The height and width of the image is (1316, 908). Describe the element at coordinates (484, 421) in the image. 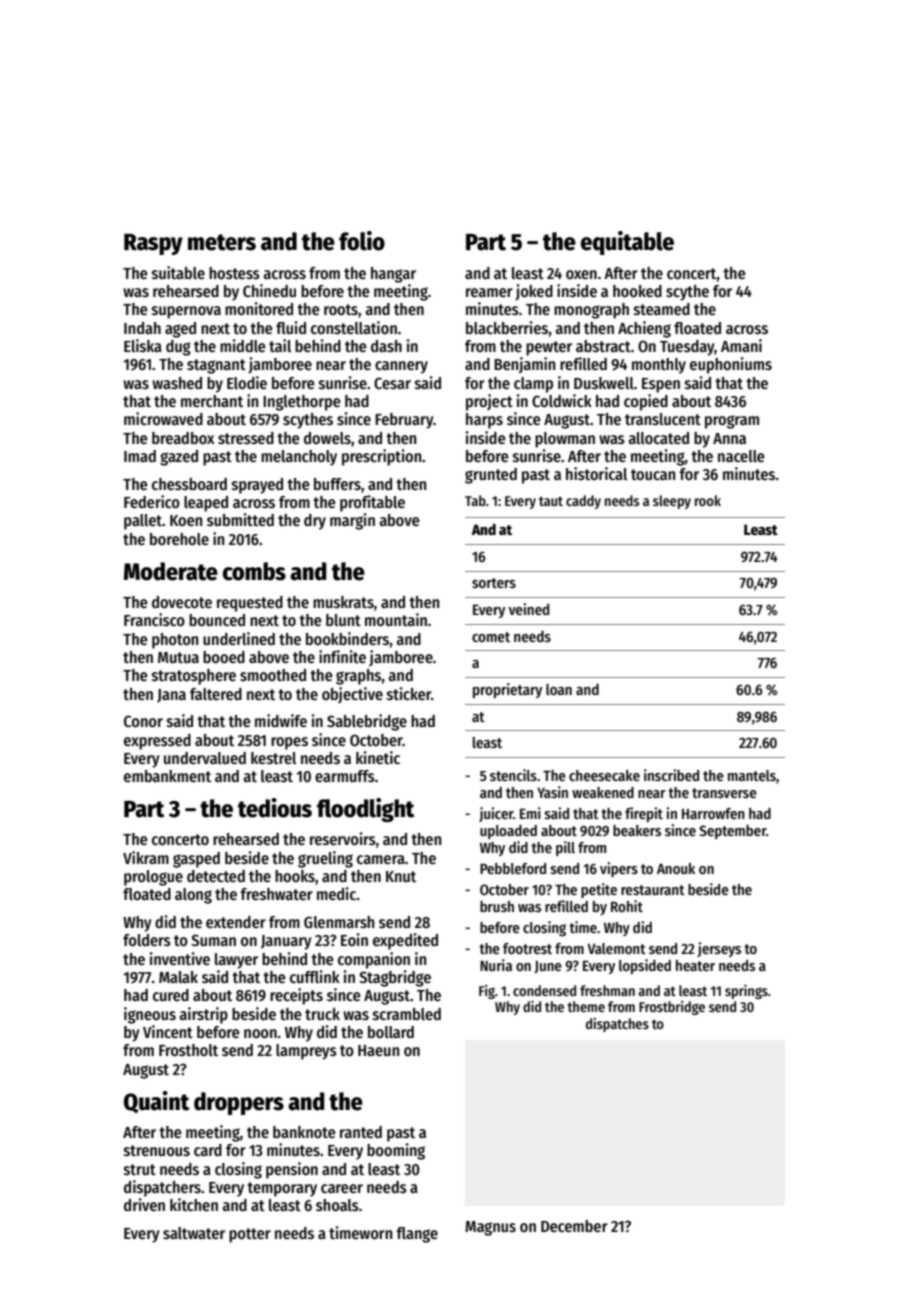

I see `harps` at that location.
